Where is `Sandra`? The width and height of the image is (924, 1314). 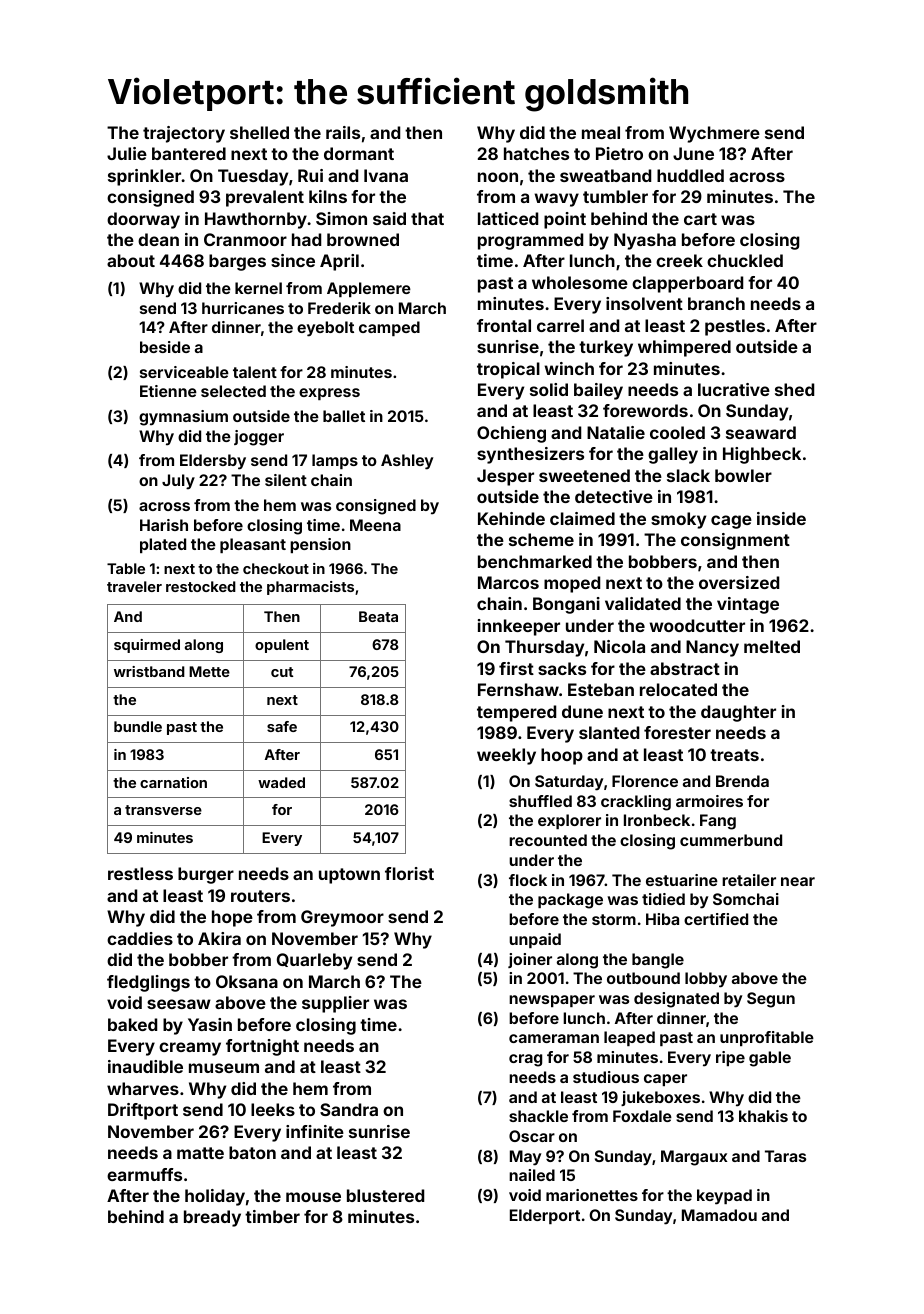 Sandra is located at coordinates (349, 1109).
